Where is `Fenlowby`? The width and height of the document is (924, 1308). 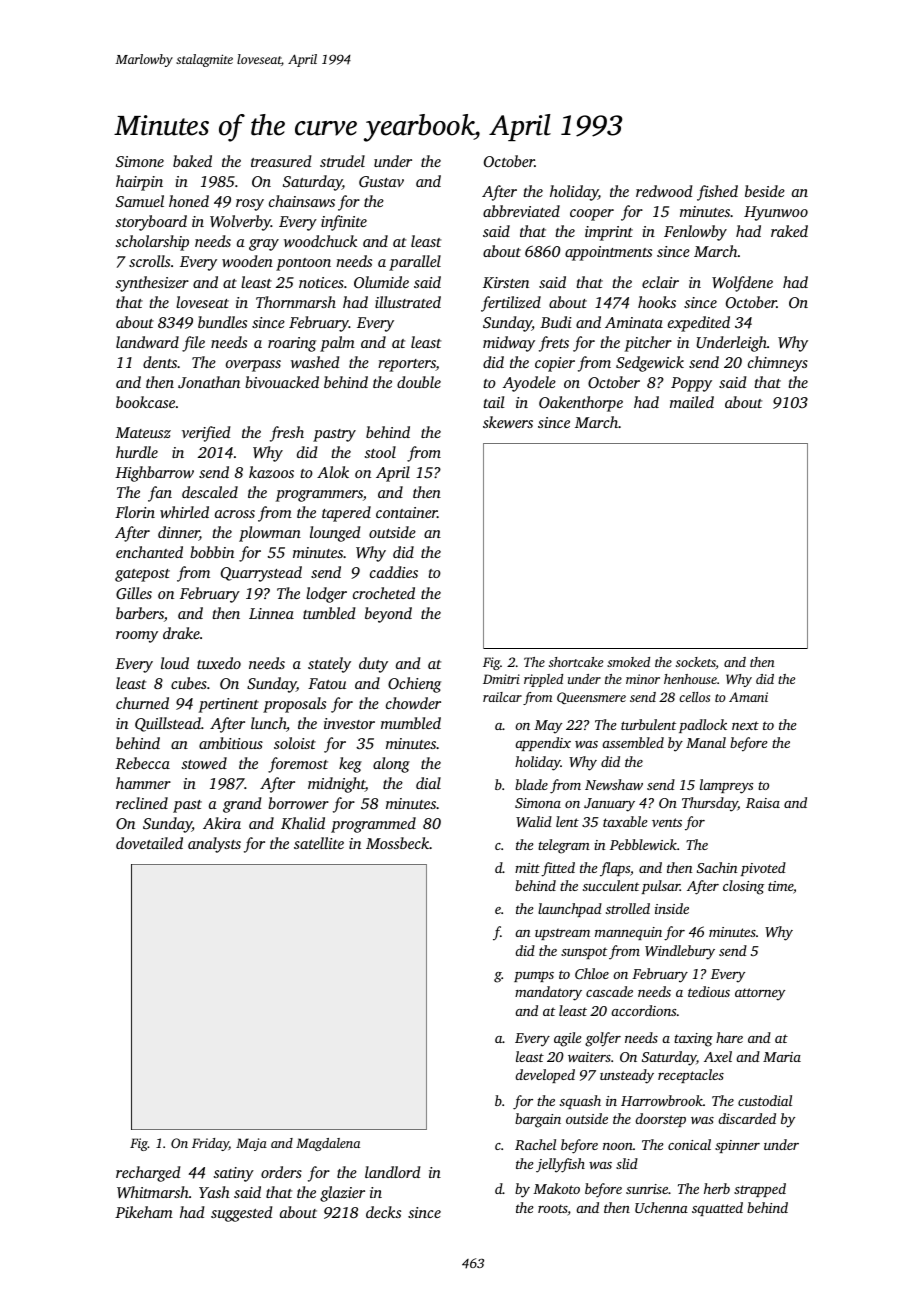 Fenlowby is located at coordinates (695, 233).
